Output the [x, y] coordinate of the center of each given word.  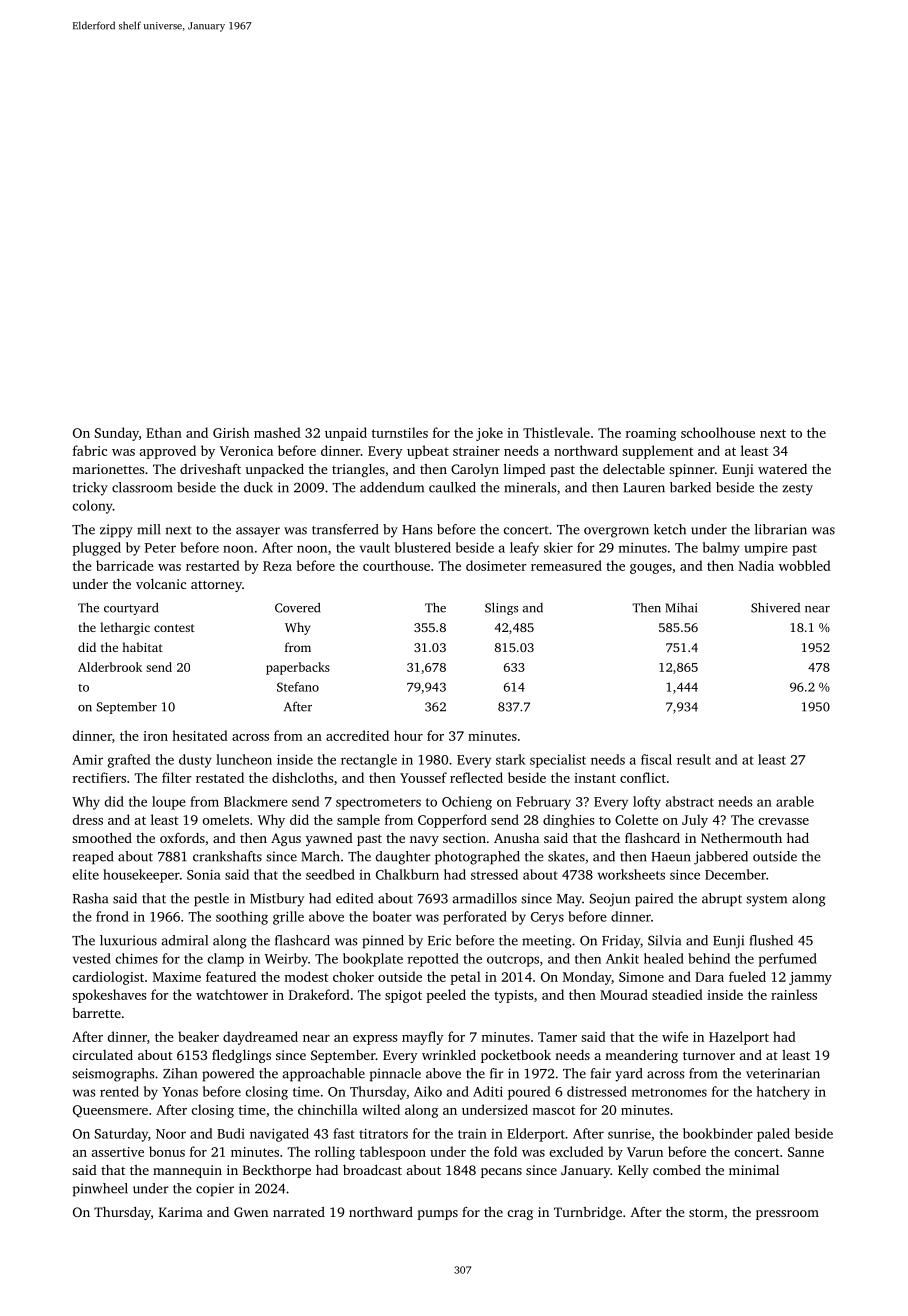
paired [654, 900]
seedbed [330, 874]
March [320, 856]
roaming [651, 434]
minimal [754, 1170]
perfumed [788, 960]
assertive [118, 1152]
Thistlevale [556, 432]
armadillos [485, 898]
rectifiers [99, 777]
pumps [438, 1215]
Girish [231, 432]
